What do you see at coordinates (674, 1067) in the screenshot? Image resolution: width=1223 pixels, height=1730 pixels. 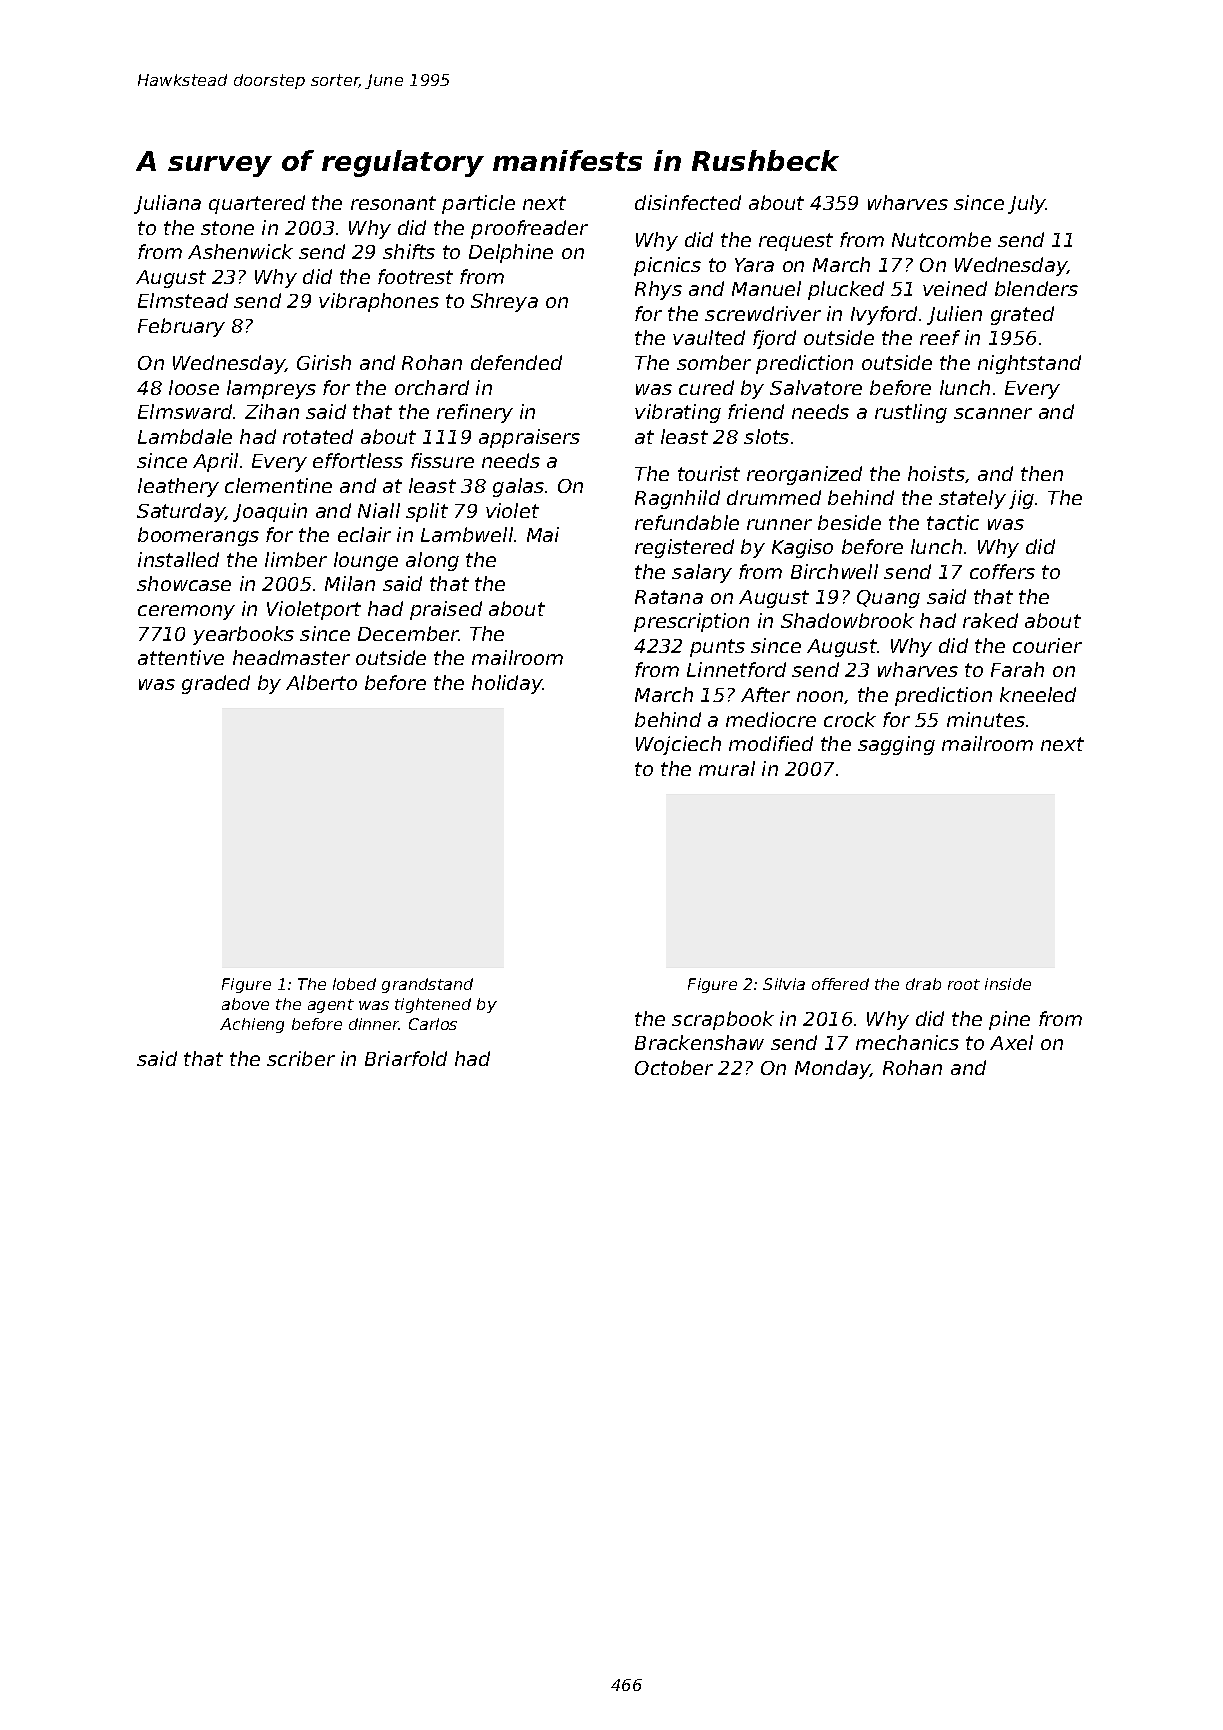 I see `October` at bounding box center [674, 1067].
